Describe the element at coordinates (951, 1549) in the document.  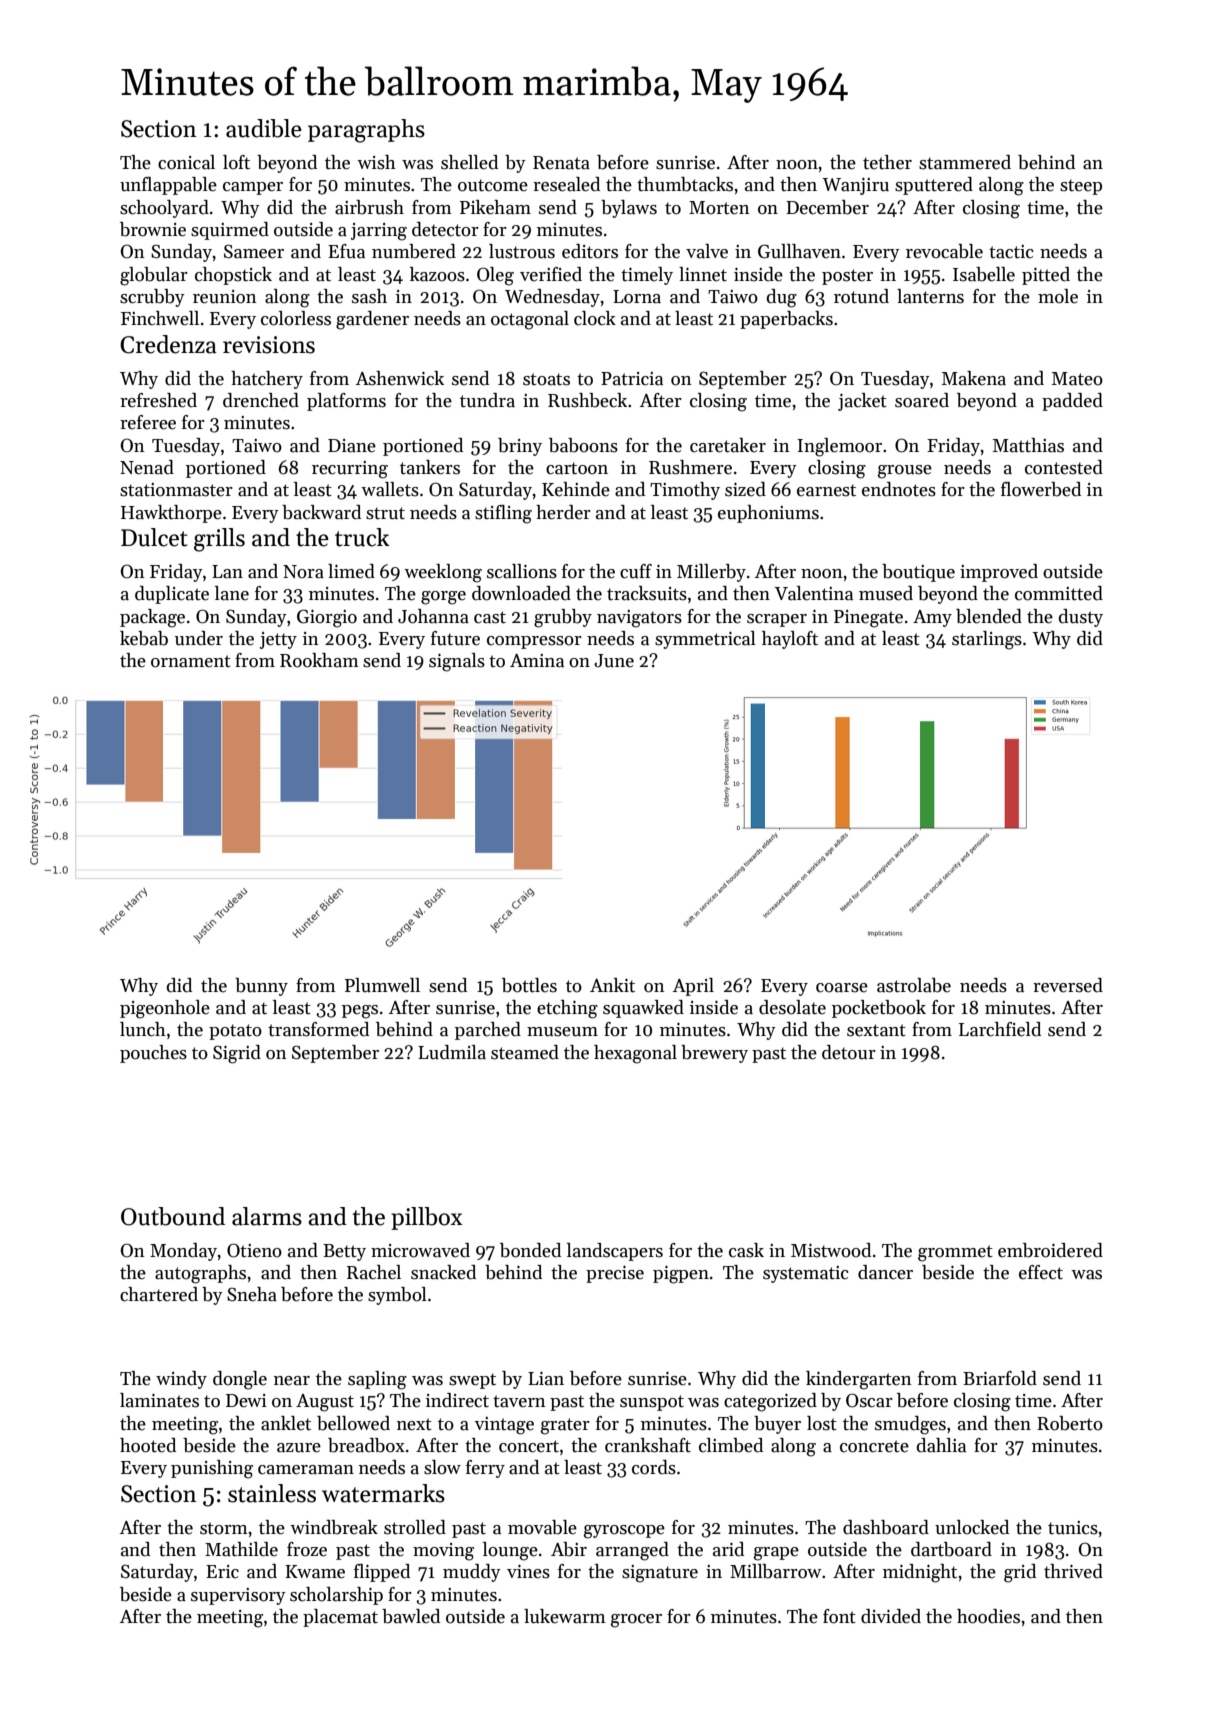
I see `dartboard` at that location.
